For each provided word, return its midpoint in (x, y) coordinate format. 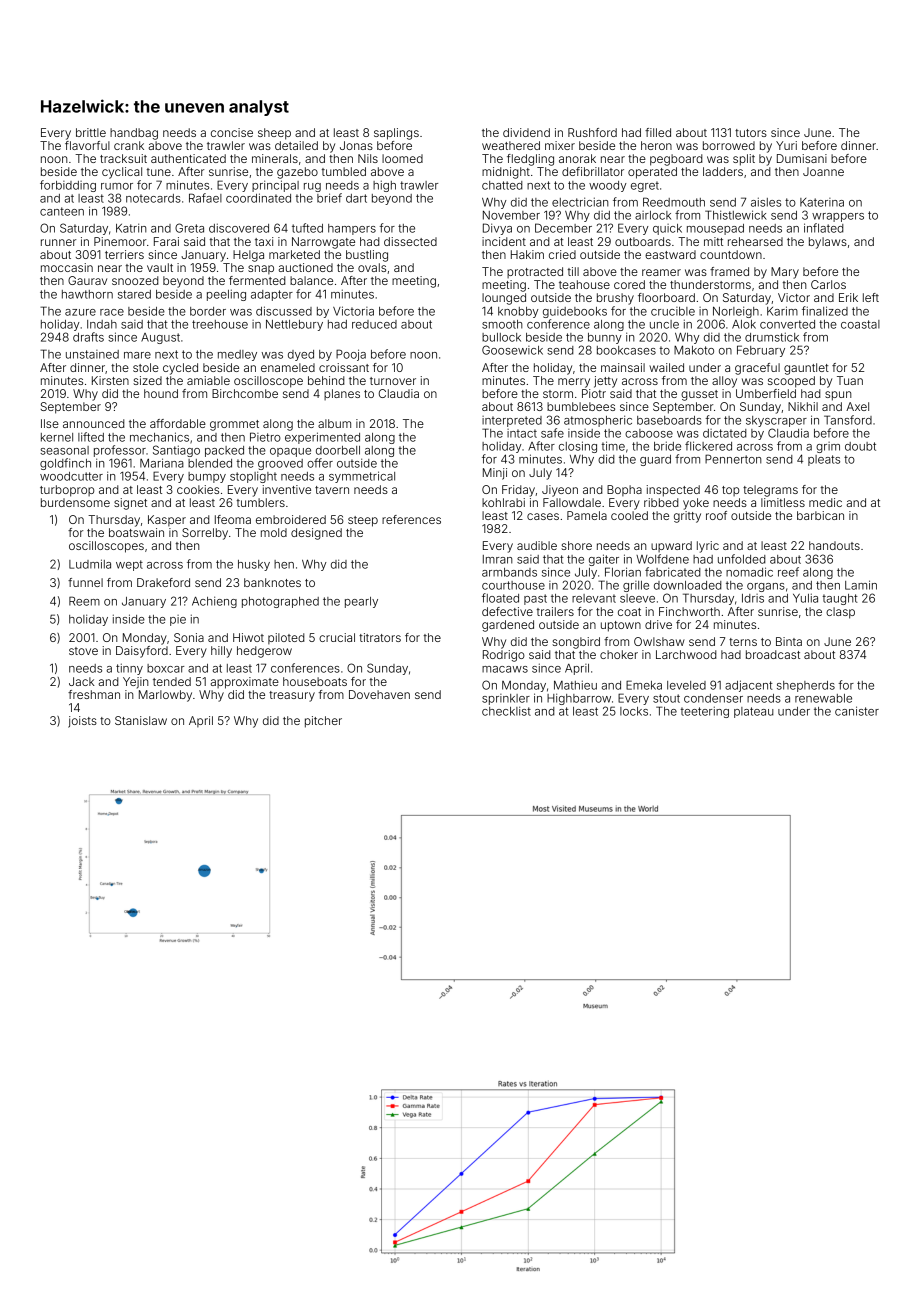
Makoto (694, 350)
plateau (754, 712)
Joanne (823, 171)
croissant (344, 367)
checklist (506, 711)
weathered (511, 145)
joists (82, 722)
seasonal (64, 450)
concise (232, 132)
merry (574, 383)
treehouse (220, 324)
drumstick (772, 337)
